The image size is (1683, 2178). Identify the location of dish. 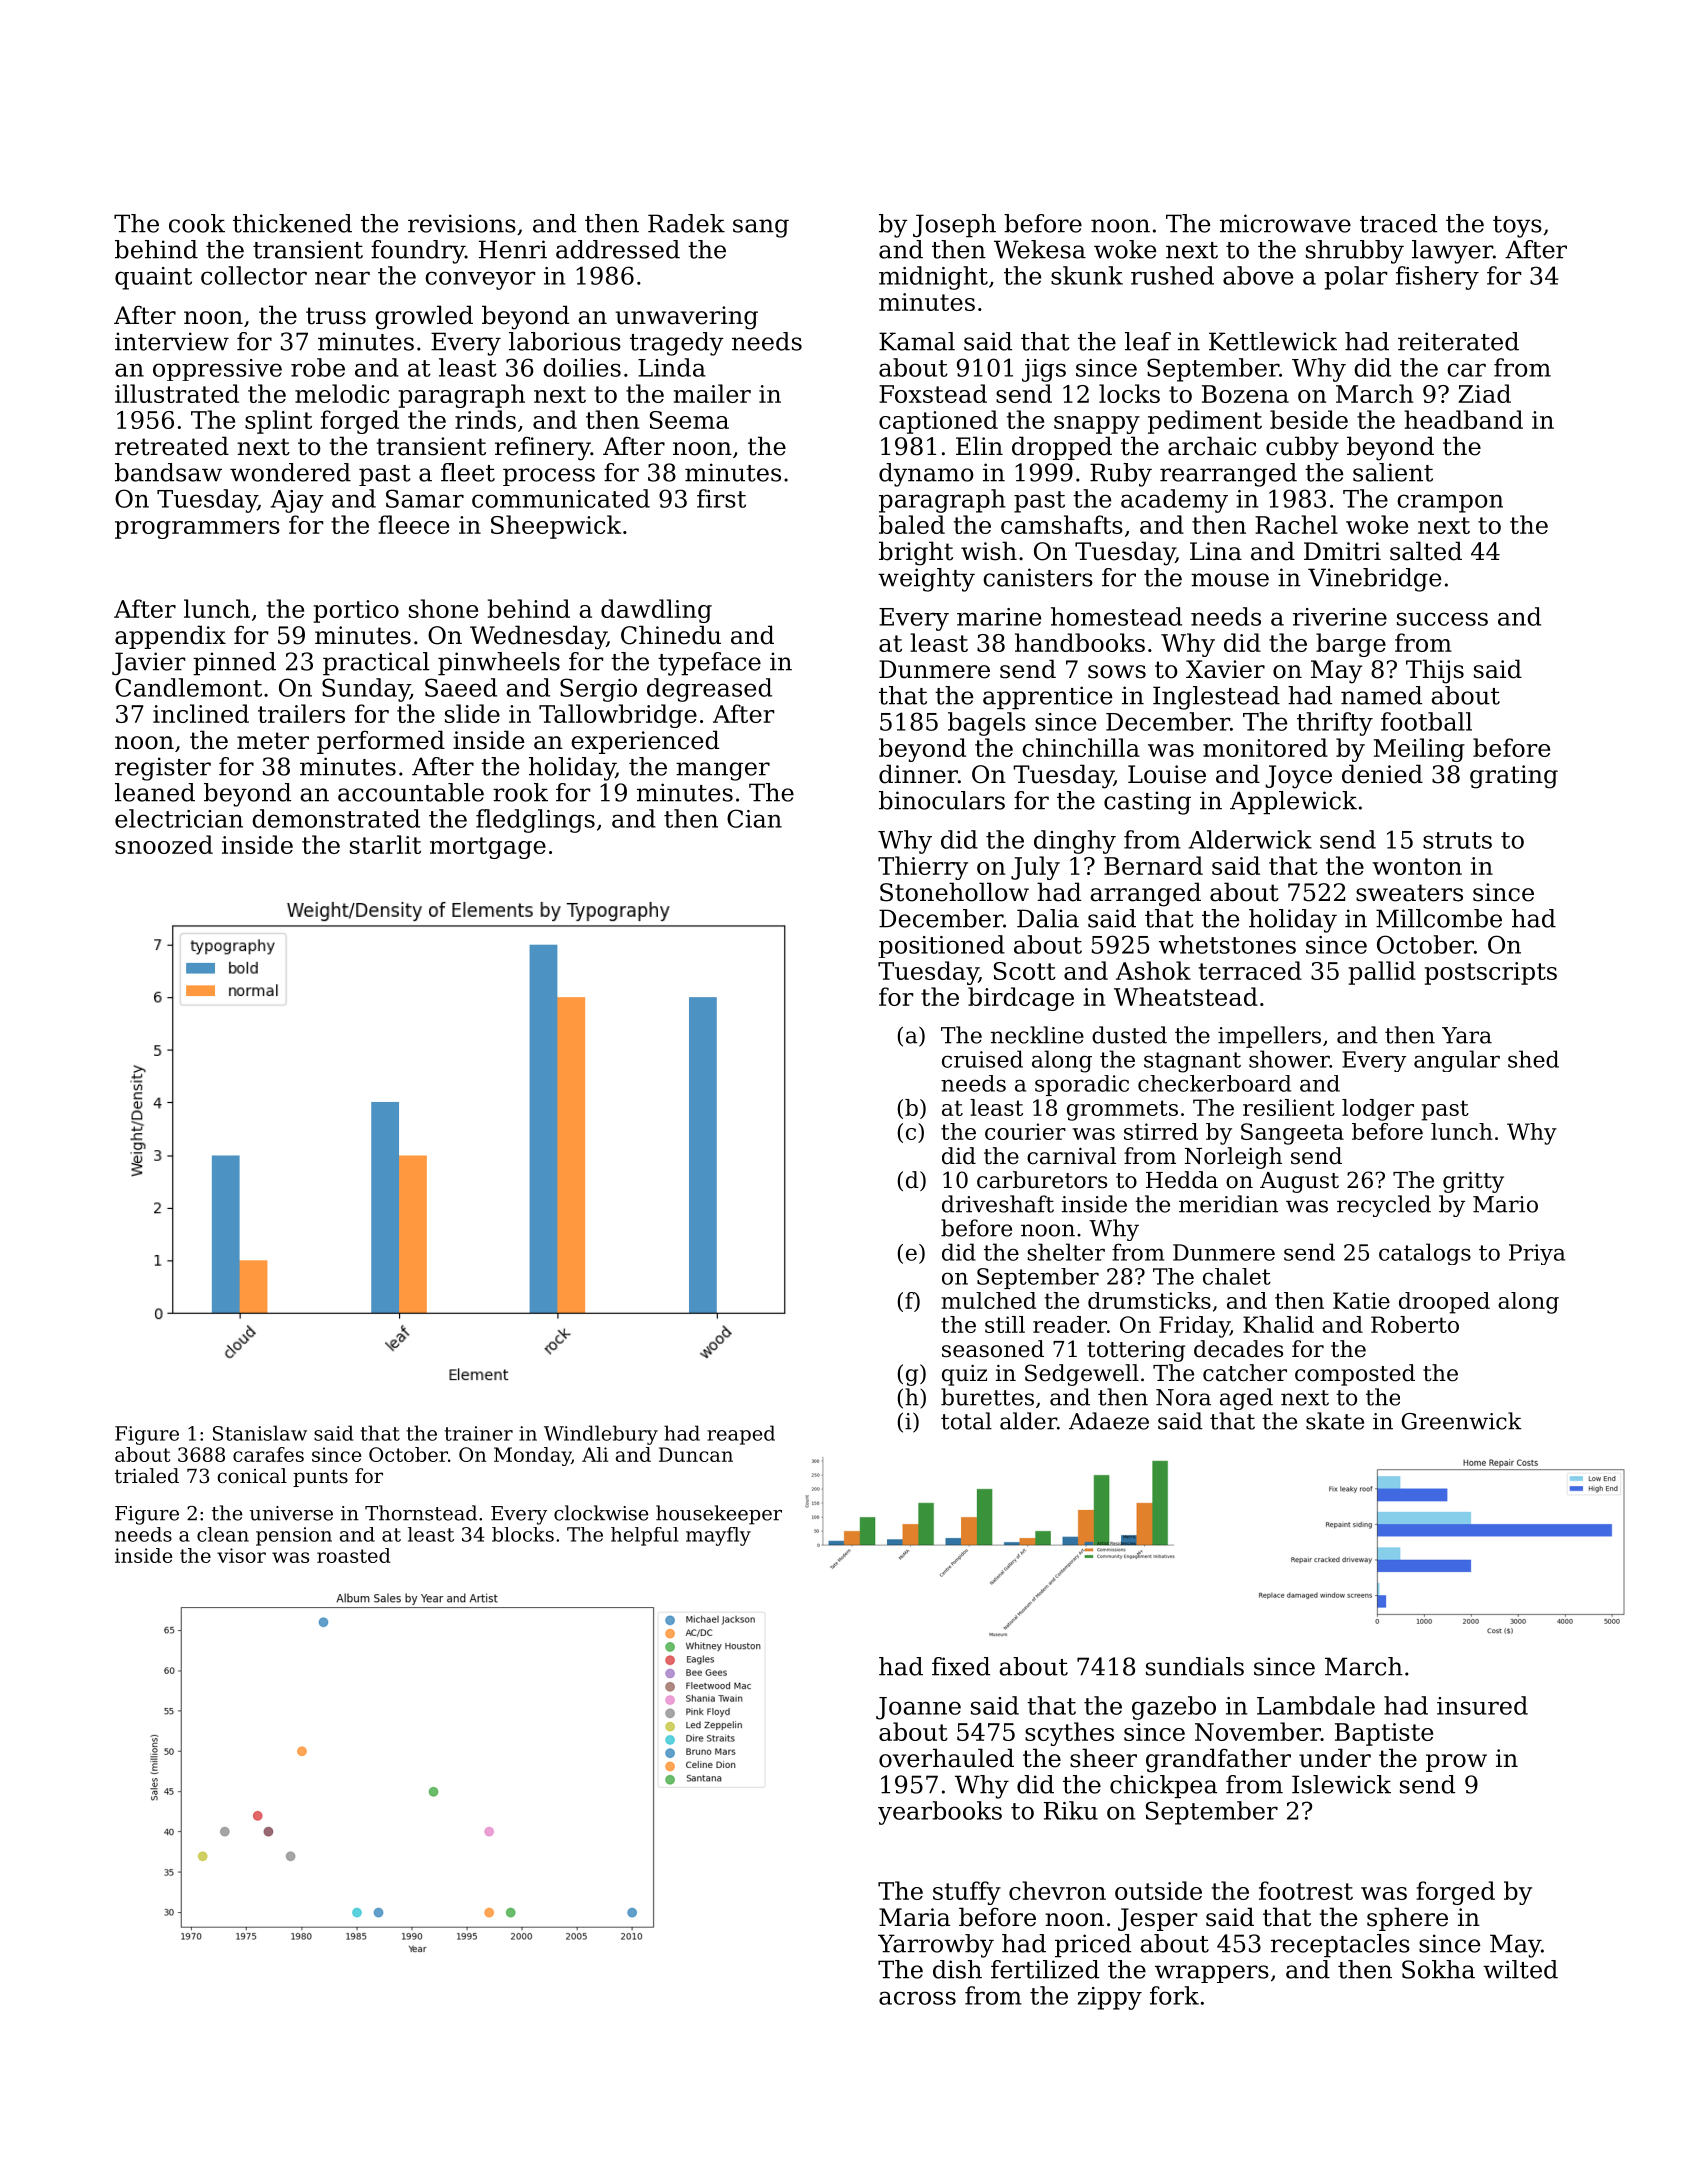
(957, 1969).
